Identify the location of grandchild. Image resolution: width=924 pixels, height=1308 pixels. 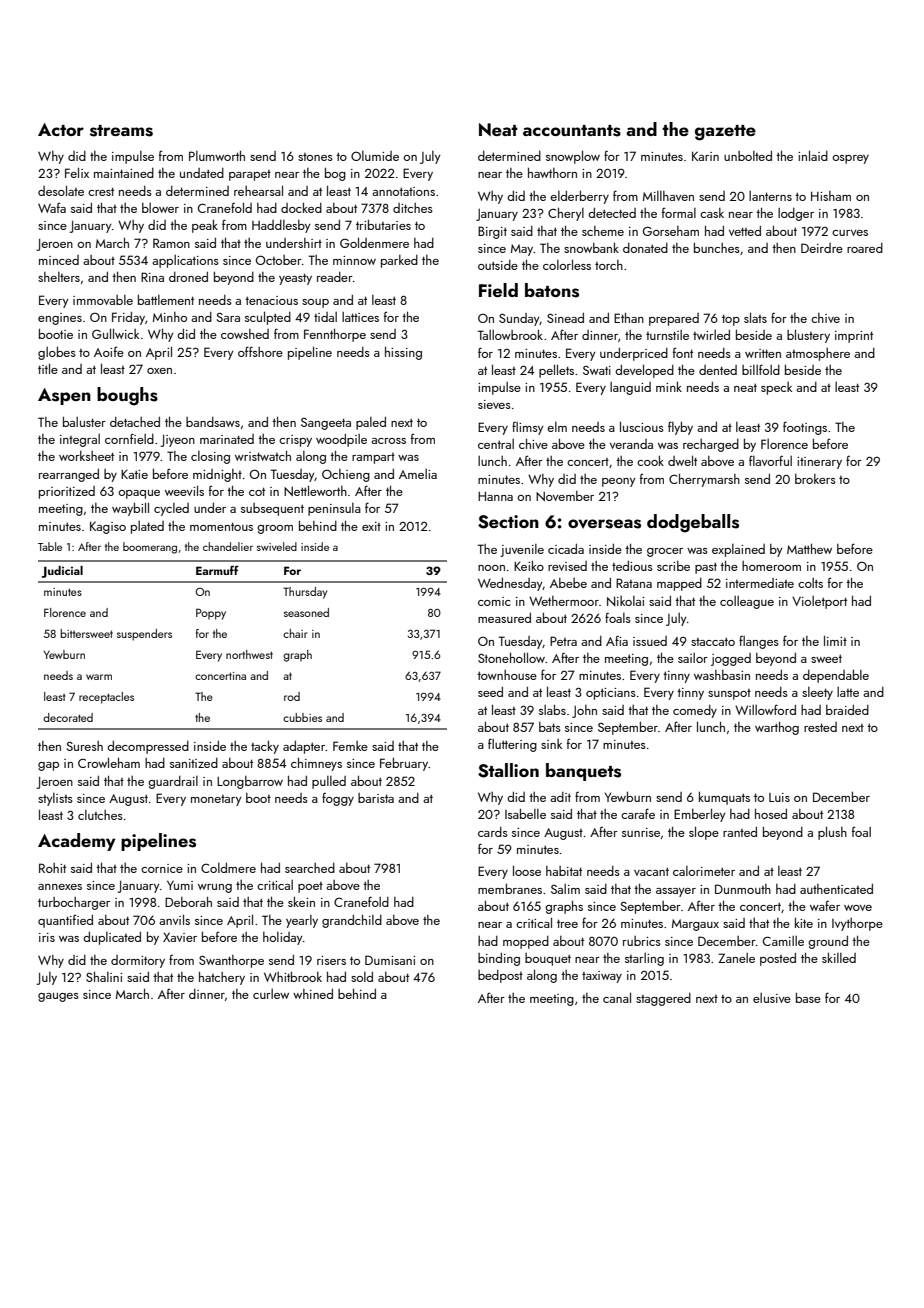
(352, 921).
